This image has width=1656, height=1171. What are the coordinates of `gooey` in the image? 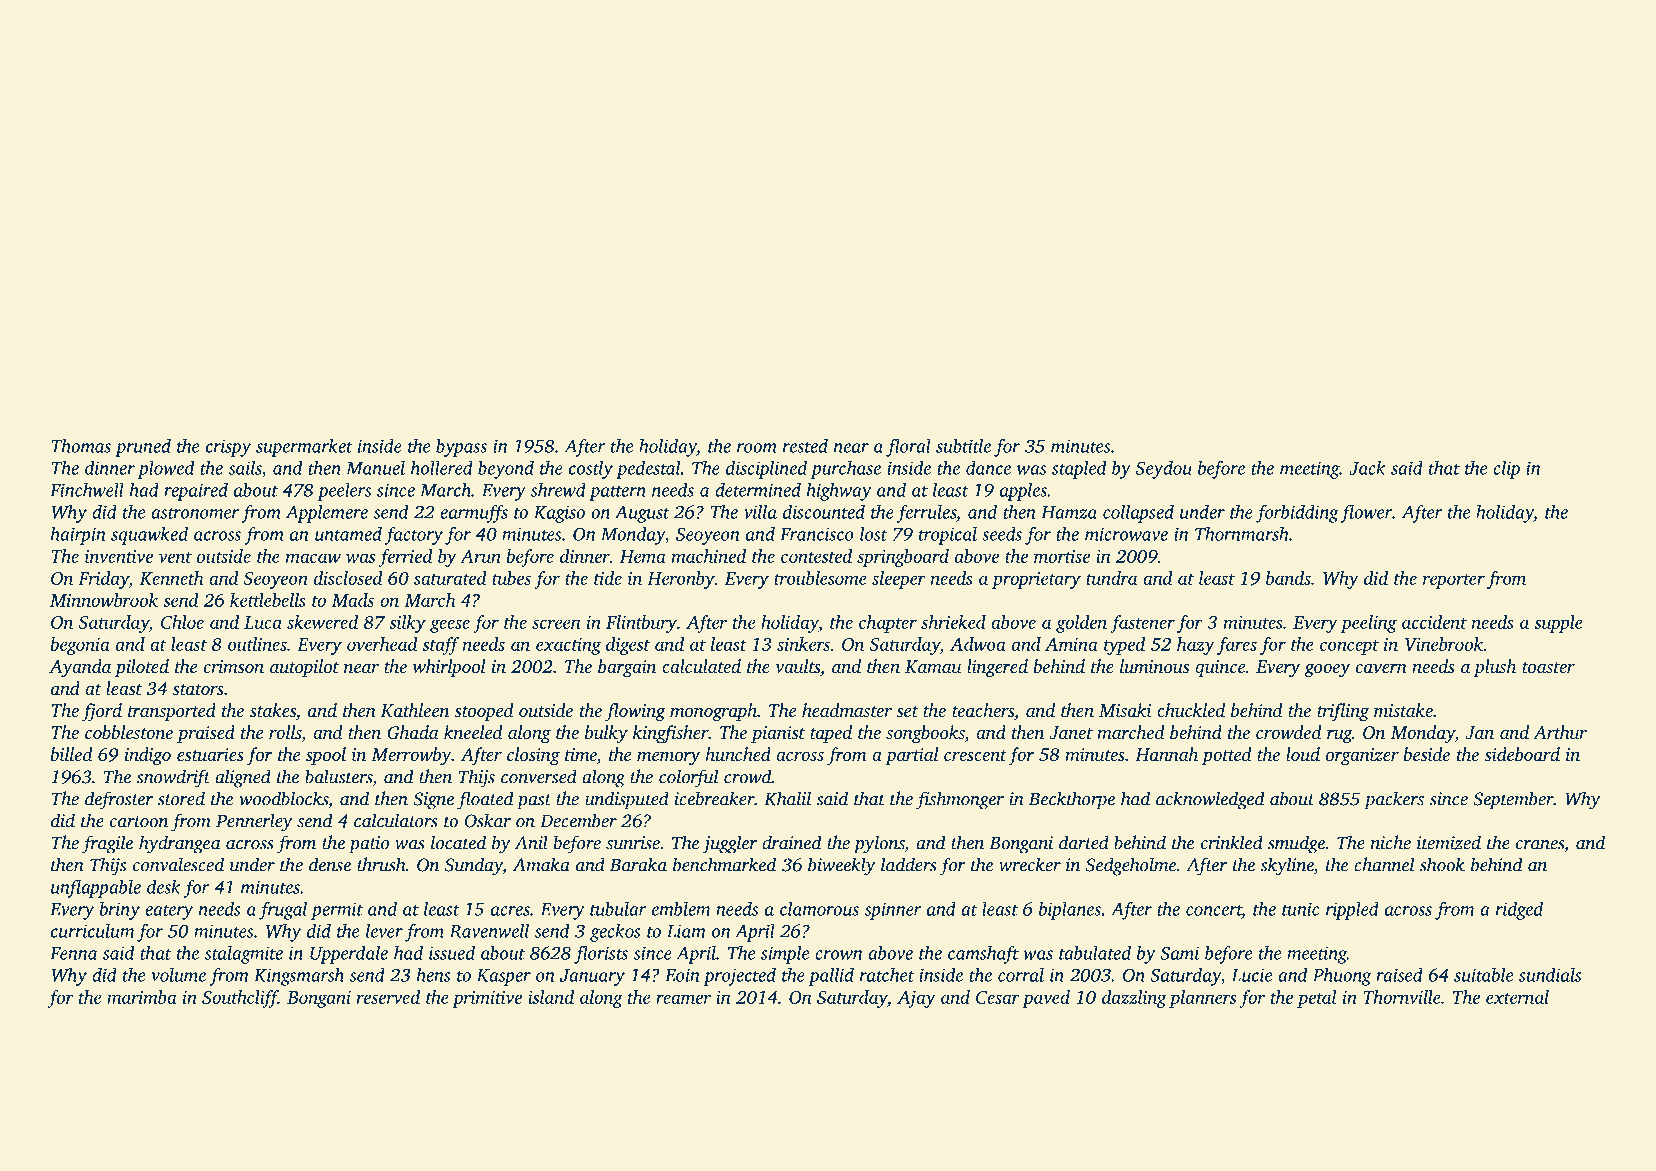 It's located at (1327, 671).
